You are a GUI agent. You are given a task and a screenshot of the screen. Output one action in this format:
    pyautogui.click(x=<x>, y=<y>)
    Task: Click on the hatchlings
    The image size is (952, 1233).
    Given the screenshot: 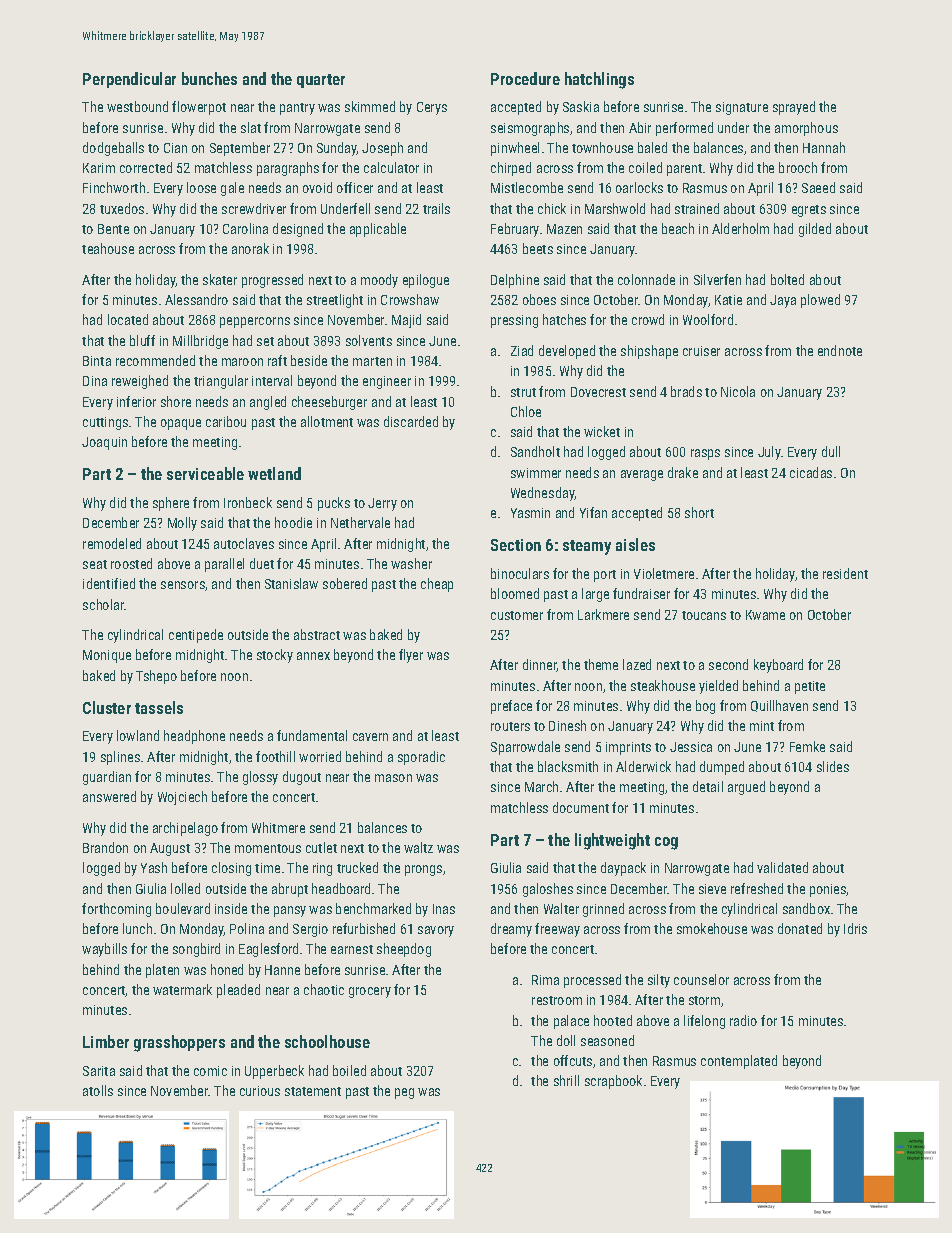 What is the action you would take?
    pyautogui.click(x=599, y=80)
